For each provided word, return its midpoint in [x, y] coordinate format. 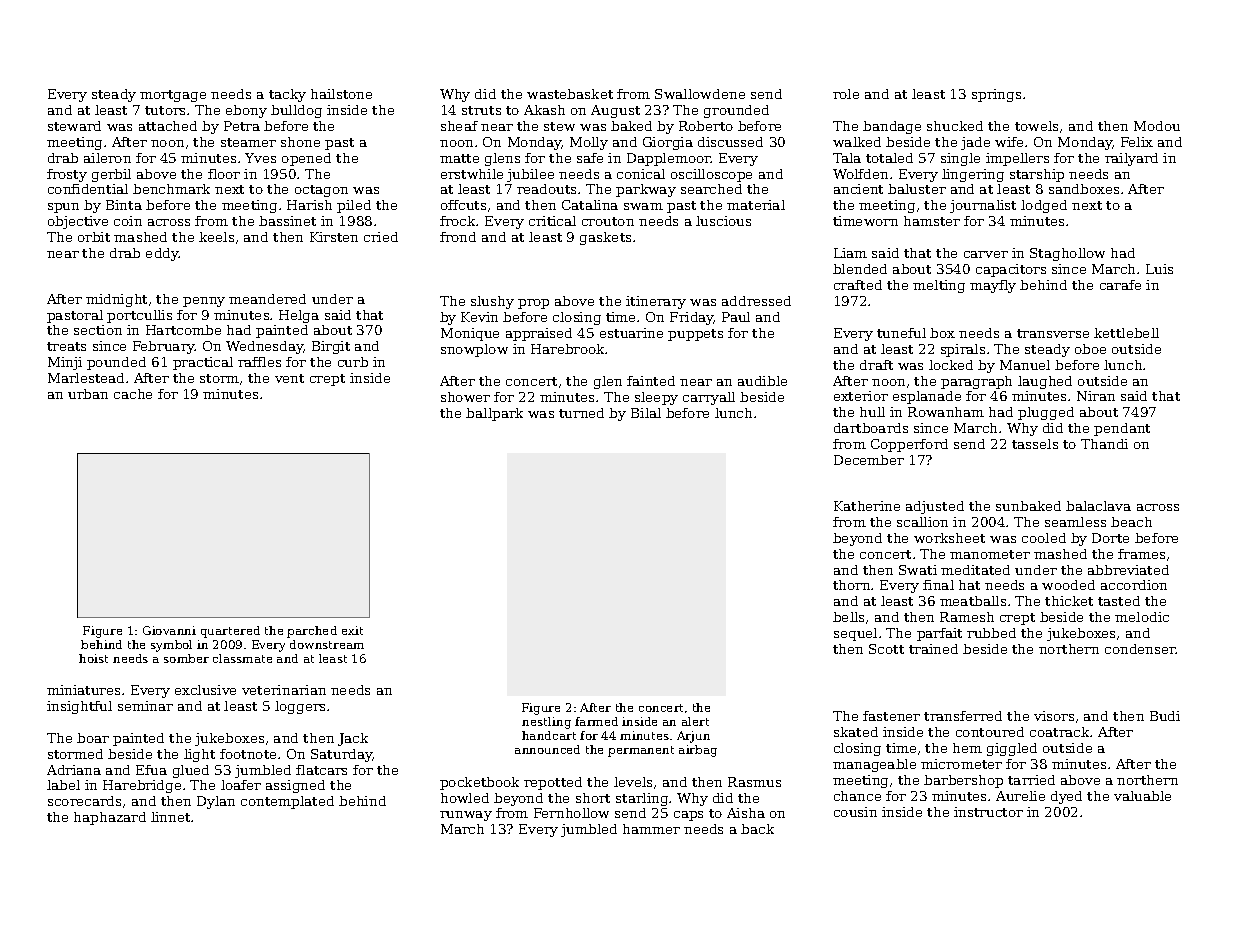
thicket [1069, 601]
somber [186, 658]
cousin [855, 812]
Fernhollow [571, 813]
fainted [651, 381]
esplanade [927, 397]
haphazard [110, 818]
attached [168, 126]
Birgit [331, 347]
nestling [546, 723]
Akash [544, 110]
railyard [1131, 159]
